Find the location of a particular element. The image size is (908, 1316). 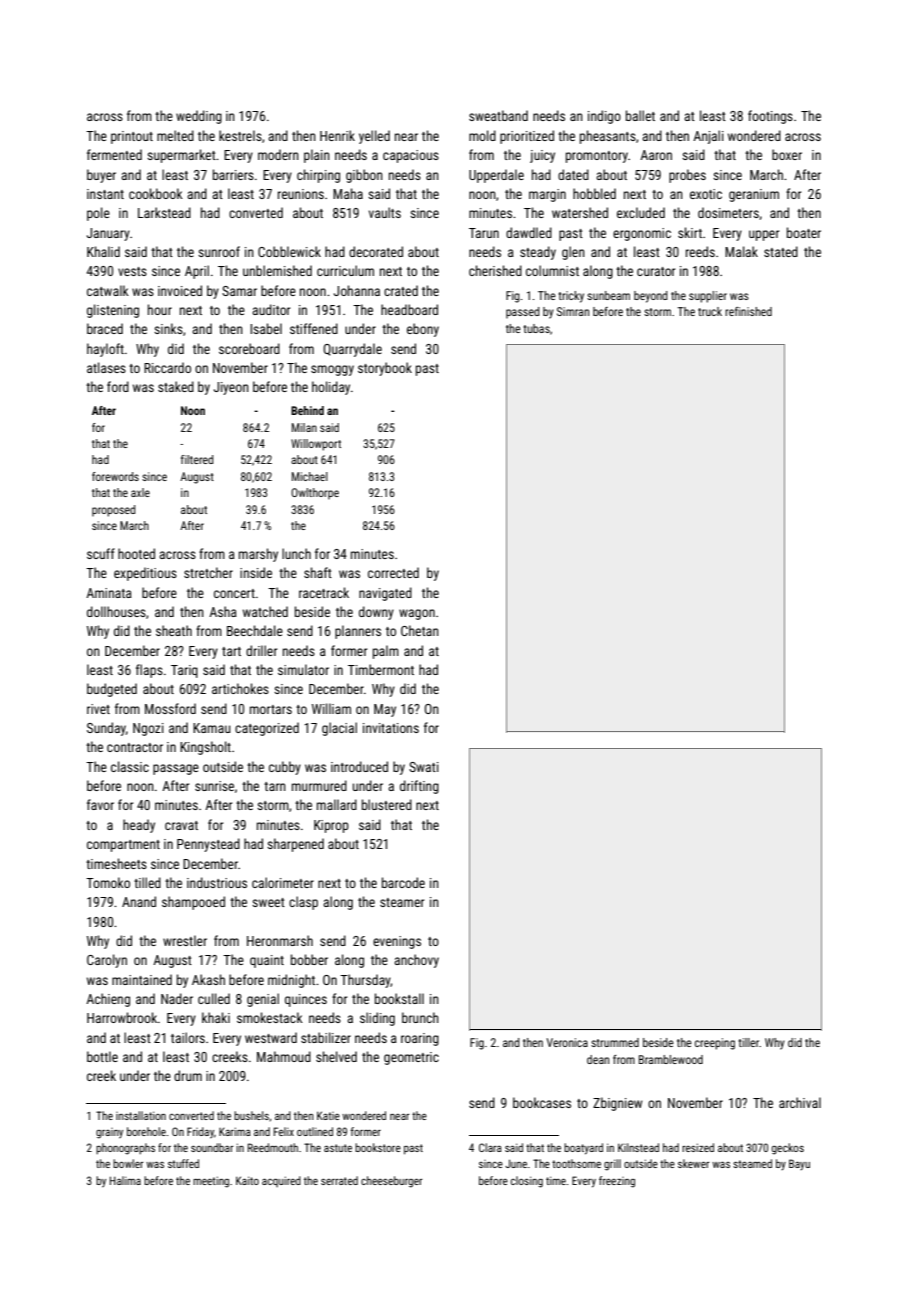

sweatband is located at coordinates (498, 115).
